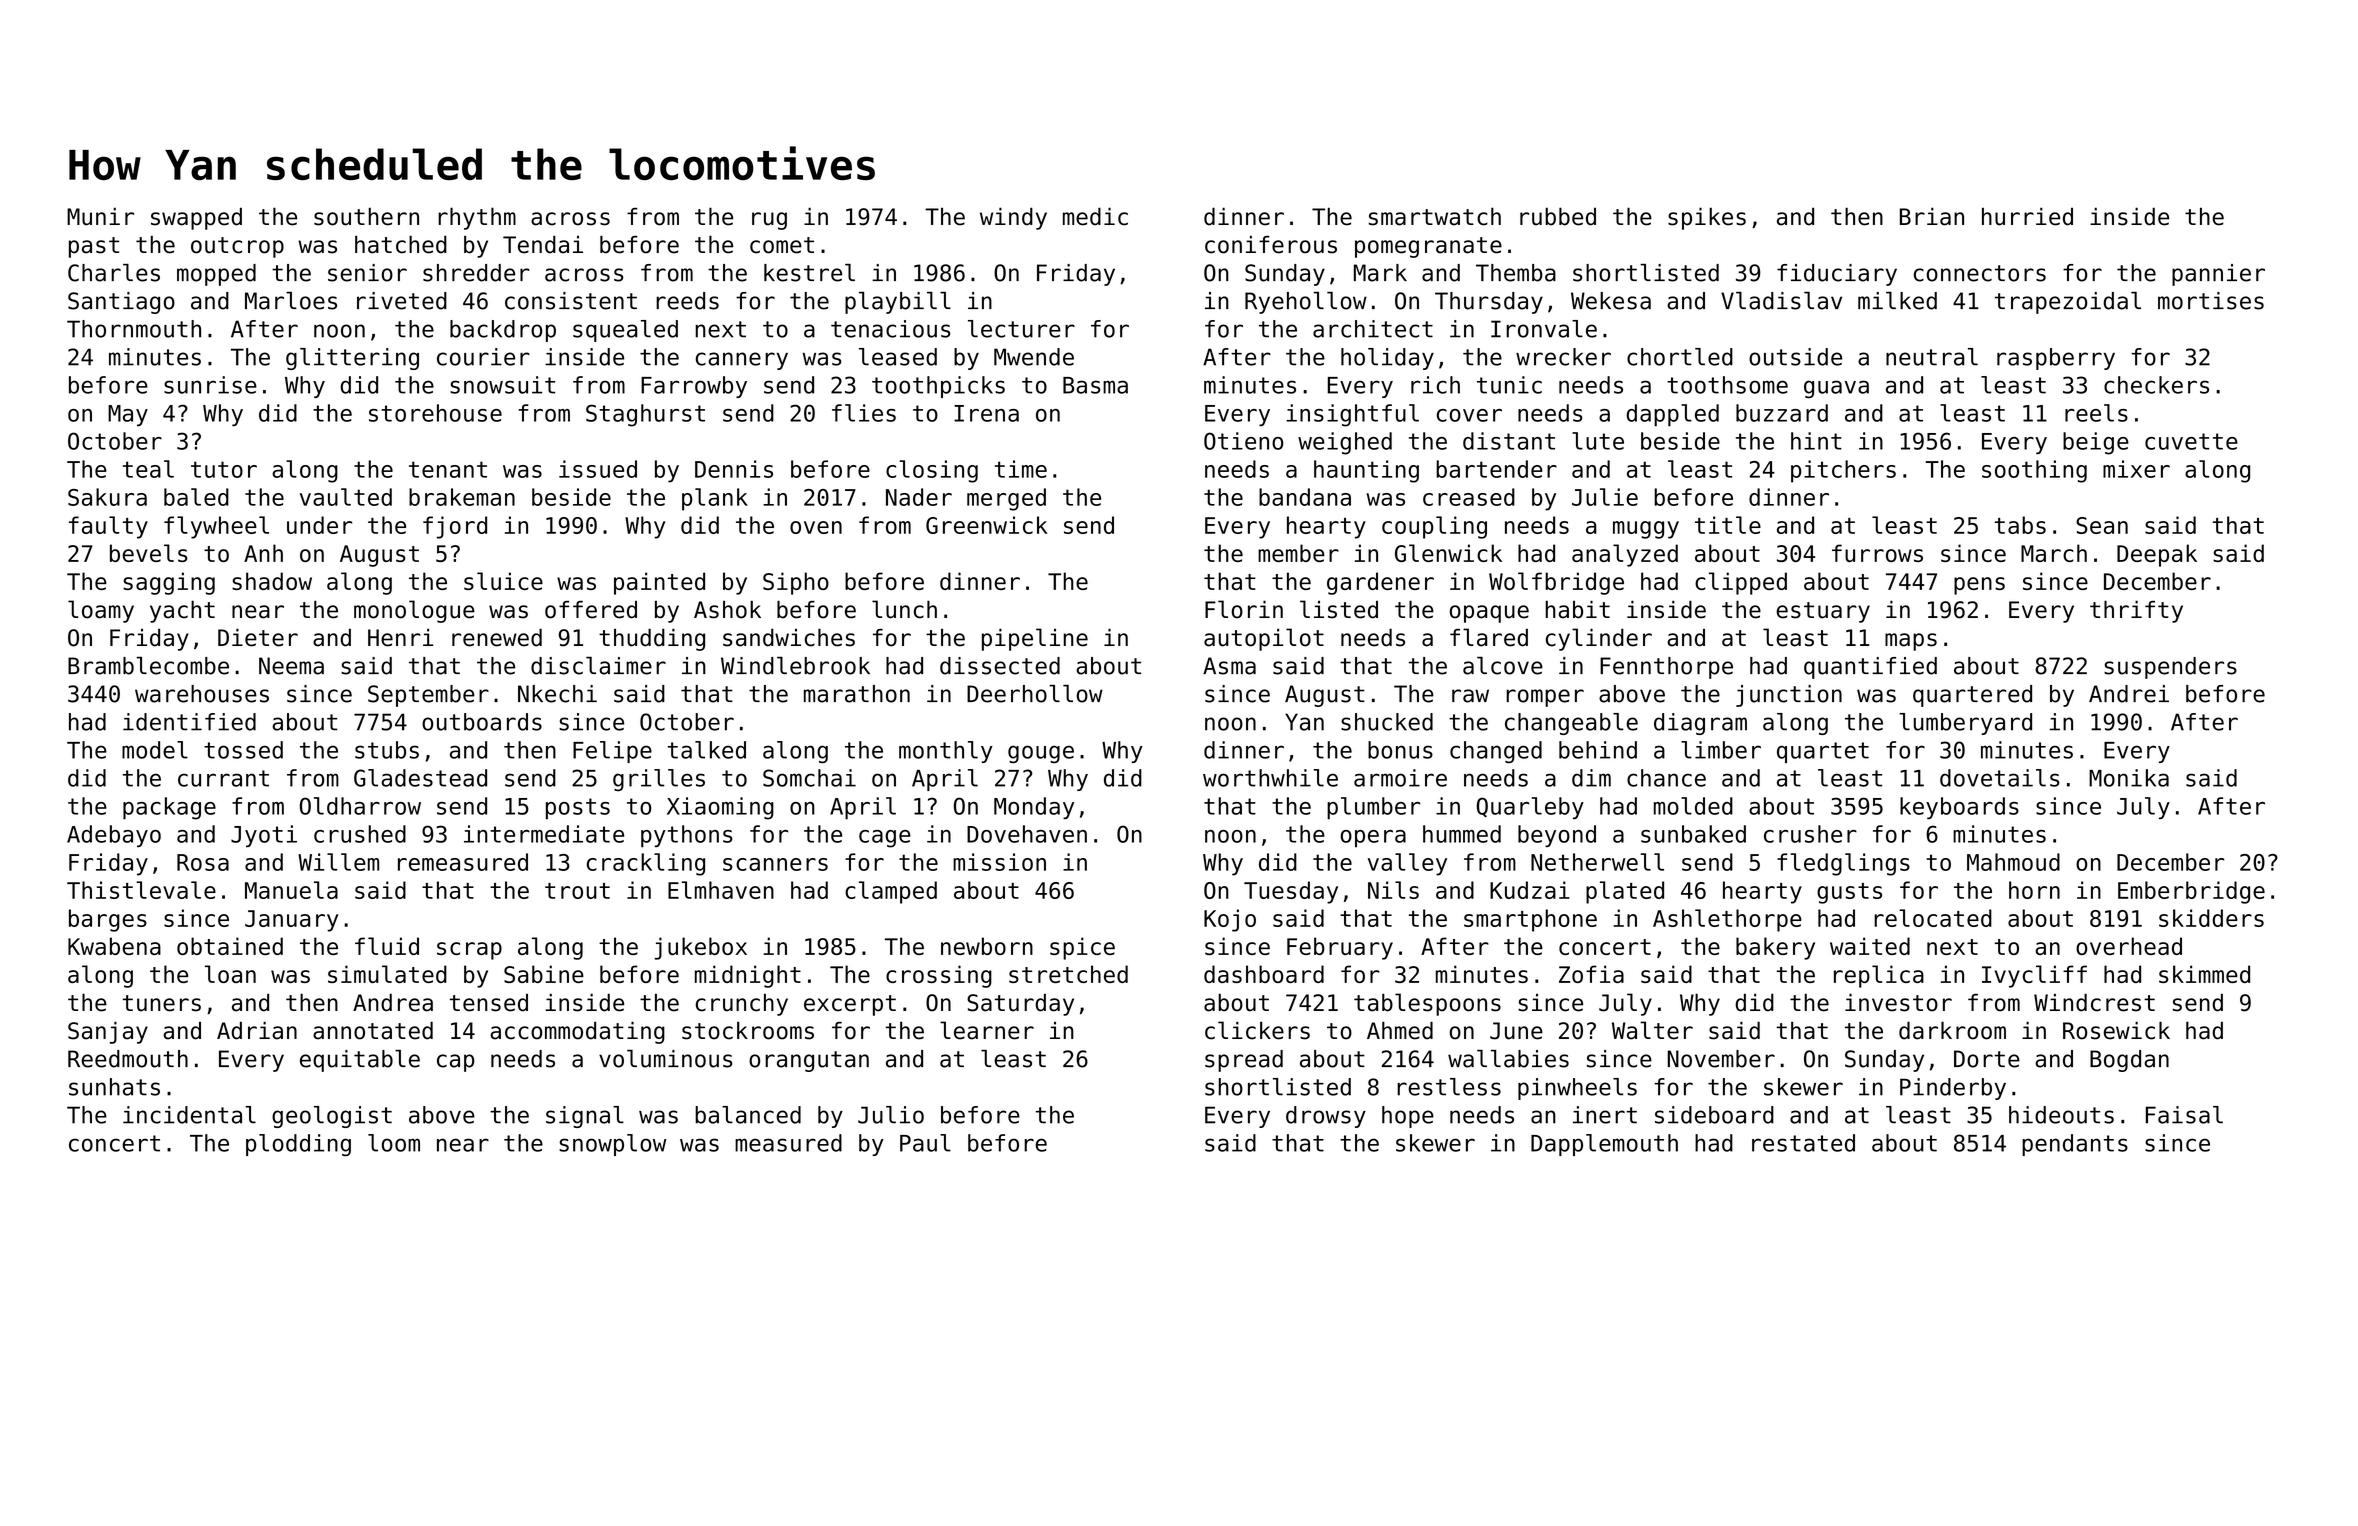 This screenshot has height=1526, width=2358. Describe the element at coordinates (2191, 892) in the screenshot. I see `Emberbridge` at that location.
